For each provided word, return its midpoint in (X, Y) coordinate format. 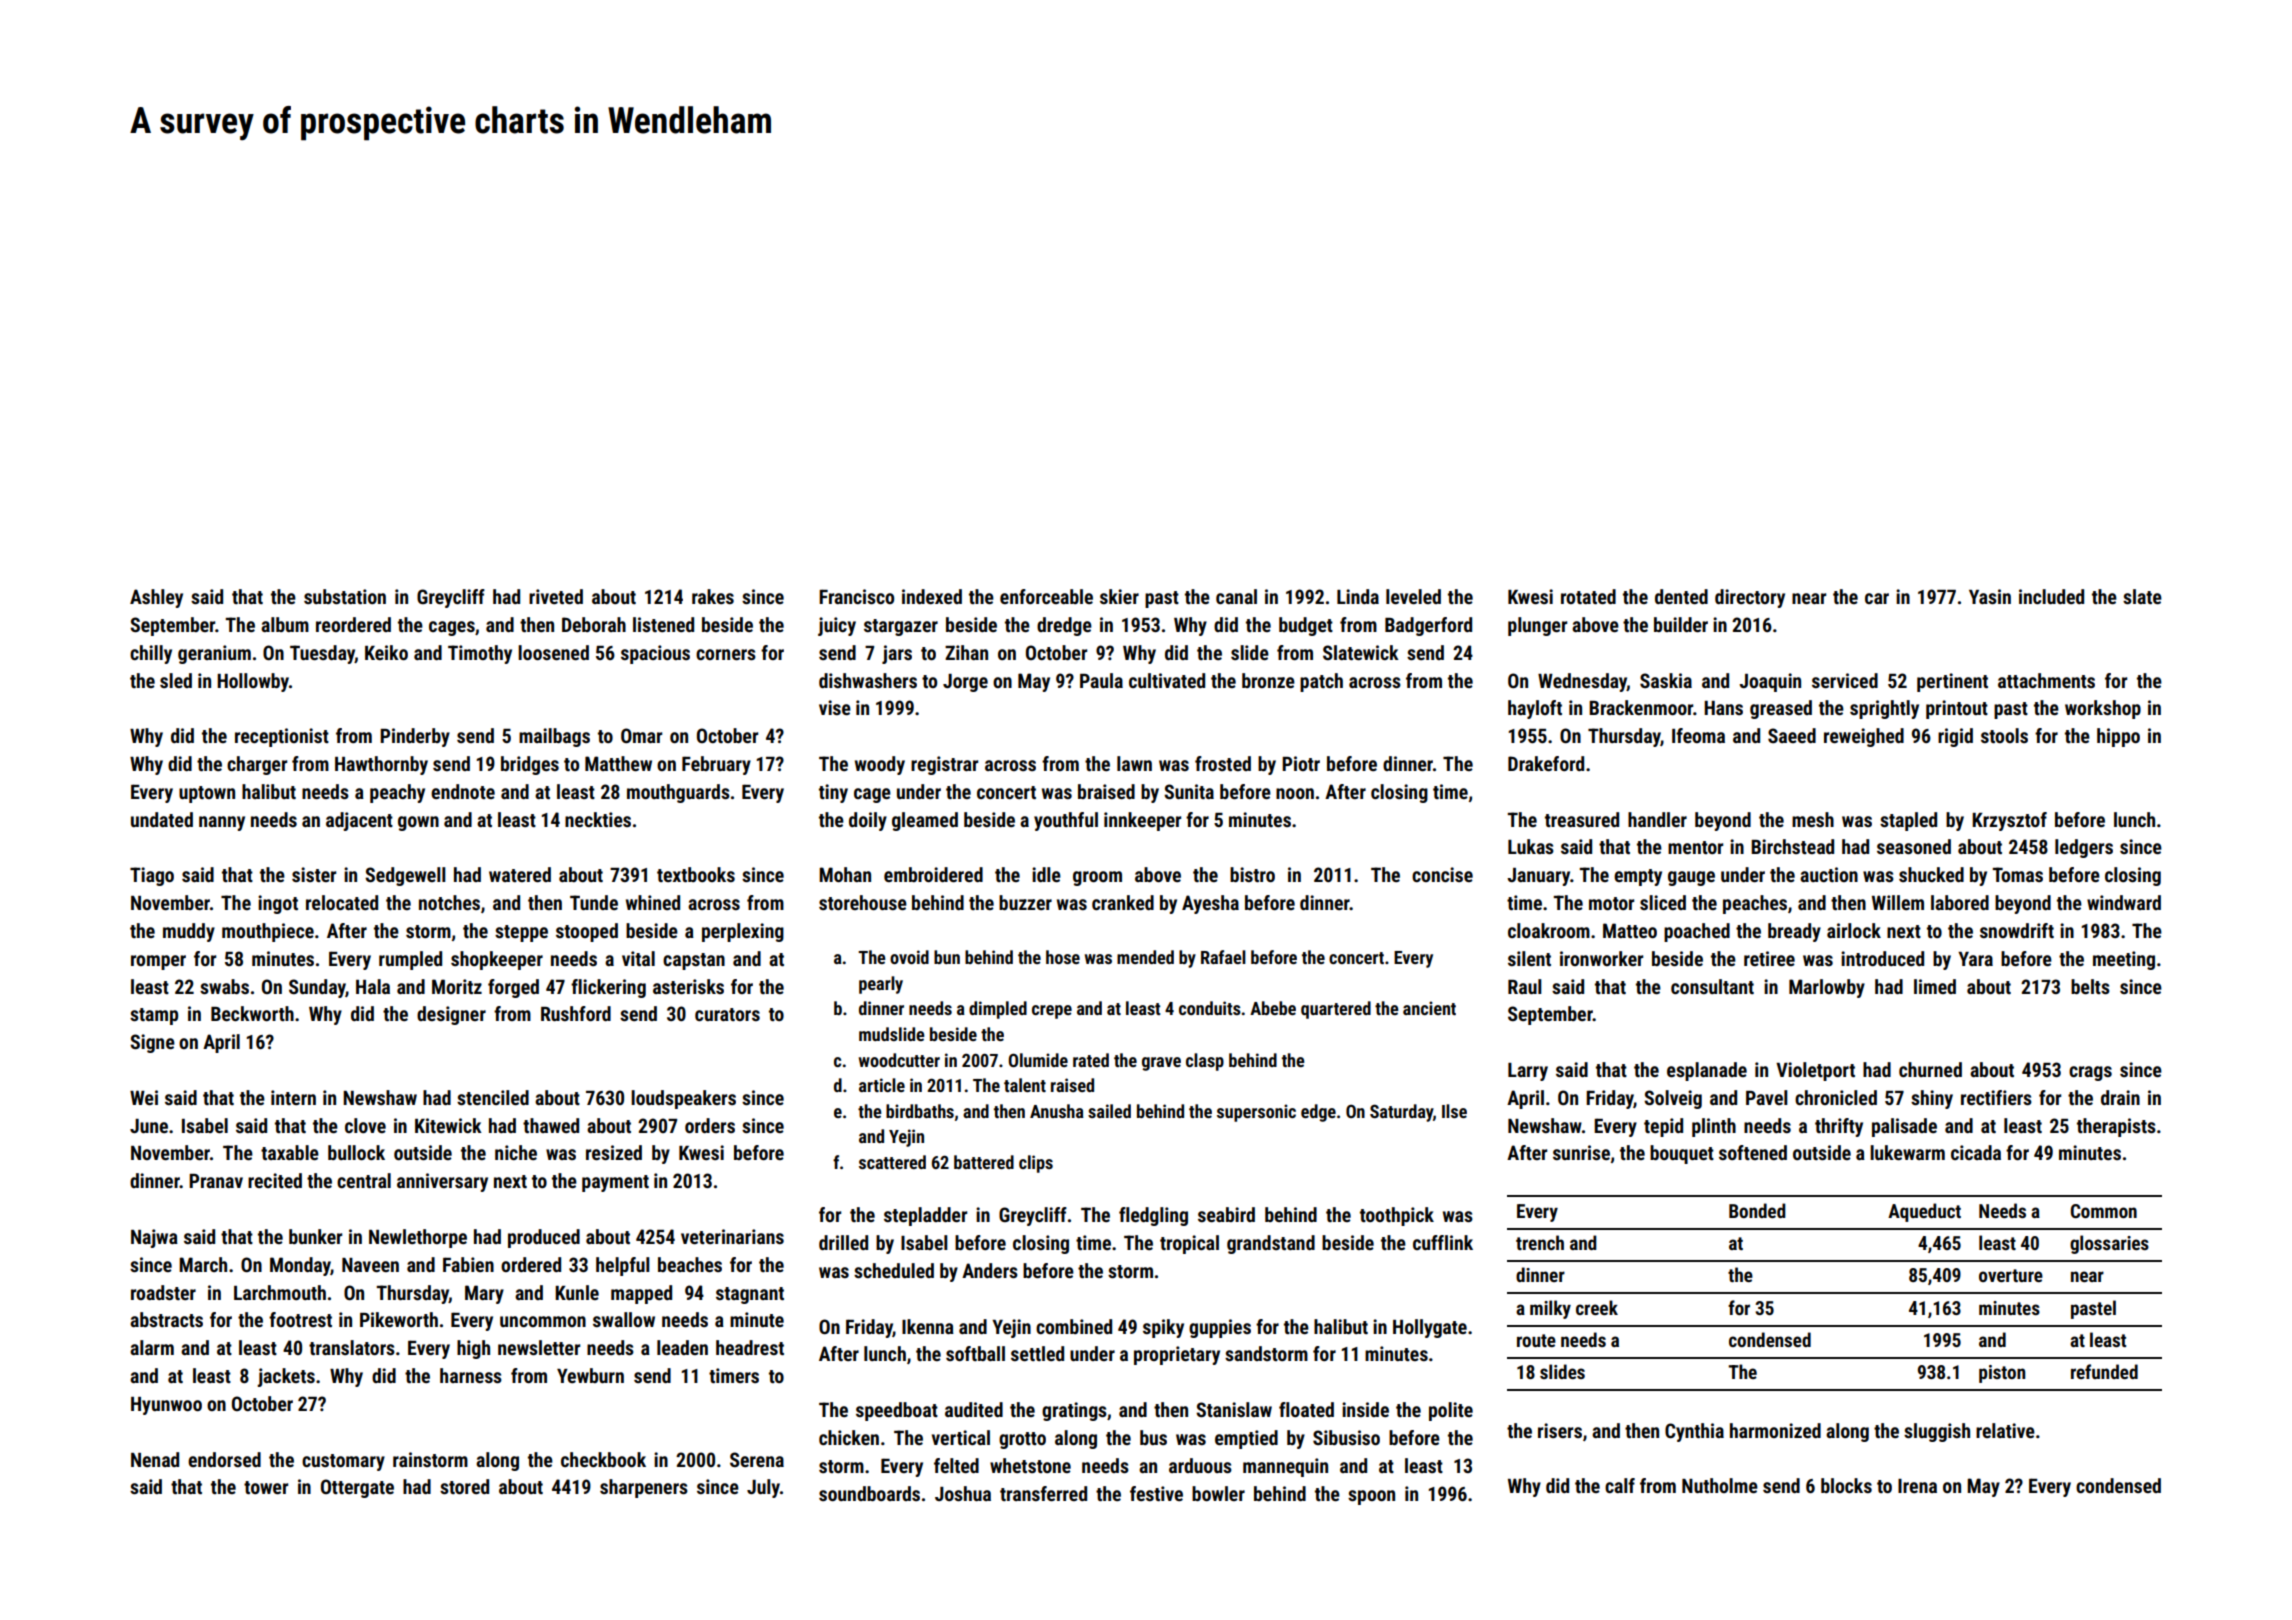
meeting (2124, 960)
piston (2002, 1374)
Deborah (594, 624)
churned (1930, 1069)
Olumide (1038, 1060)
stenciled (493, 1097)
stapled (1908, 821)
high (473, 1349)
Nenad (155, 1459)
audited (974, 1409)
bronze (1268, 680)
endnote (463, 791)
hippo (2118, 737)
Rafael (1223, 957)
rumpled (410, 960)
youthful (1066, 821)
